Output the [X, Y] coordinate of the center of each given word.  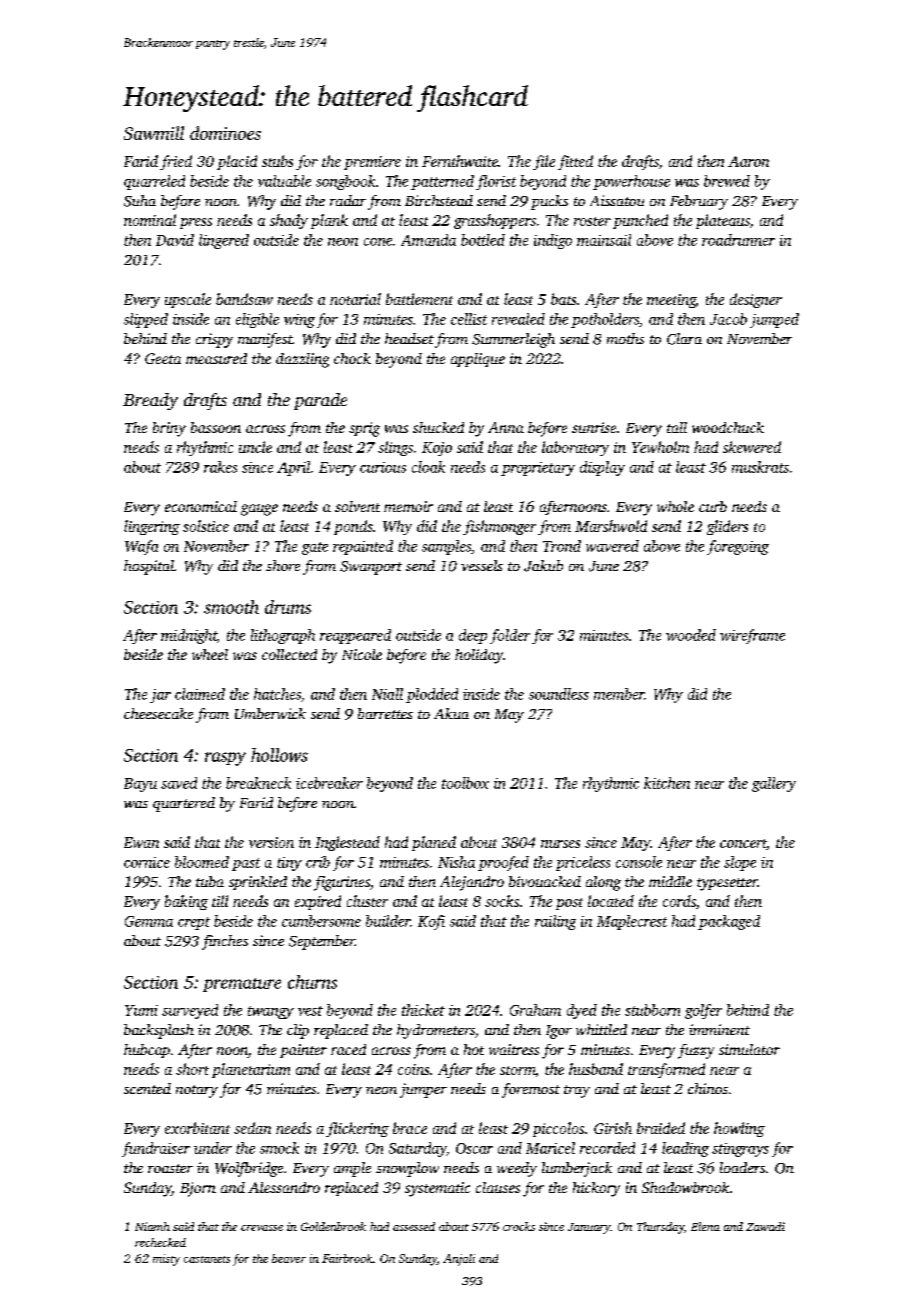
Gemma [149, 921]
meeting [671, 301]
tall [677, 427]
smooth [231, 607]
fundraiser [156, 1149]
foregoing [738, 547]
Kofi [431, 922]
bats [563, 299]
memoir [408, 506]
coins [413, 1069]
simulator [749, 1049]
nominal [150, 220]
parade [320, 401]
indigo [553, 241]
